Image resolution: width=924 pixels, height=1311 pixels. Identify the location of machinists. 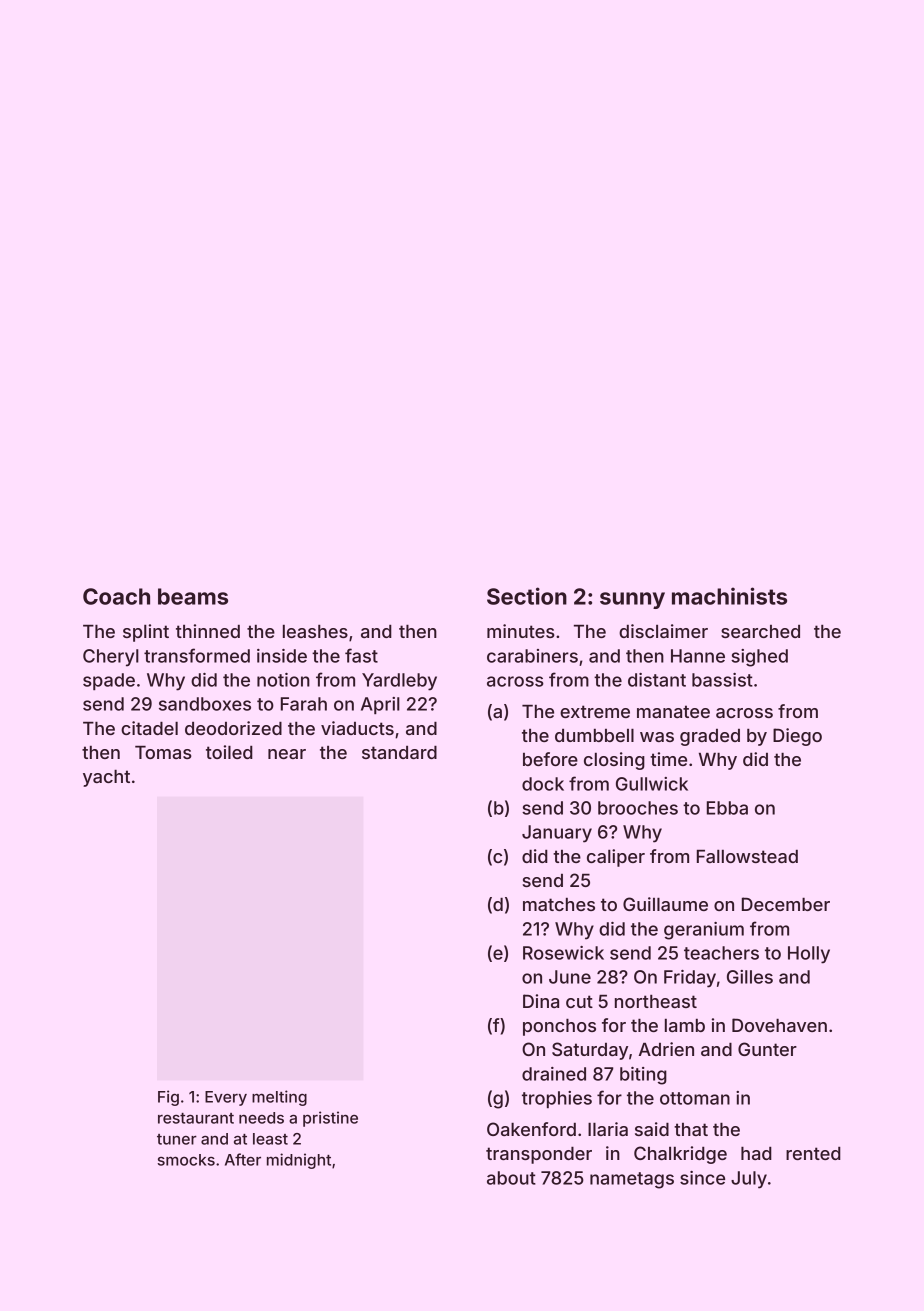
(729, 596).
